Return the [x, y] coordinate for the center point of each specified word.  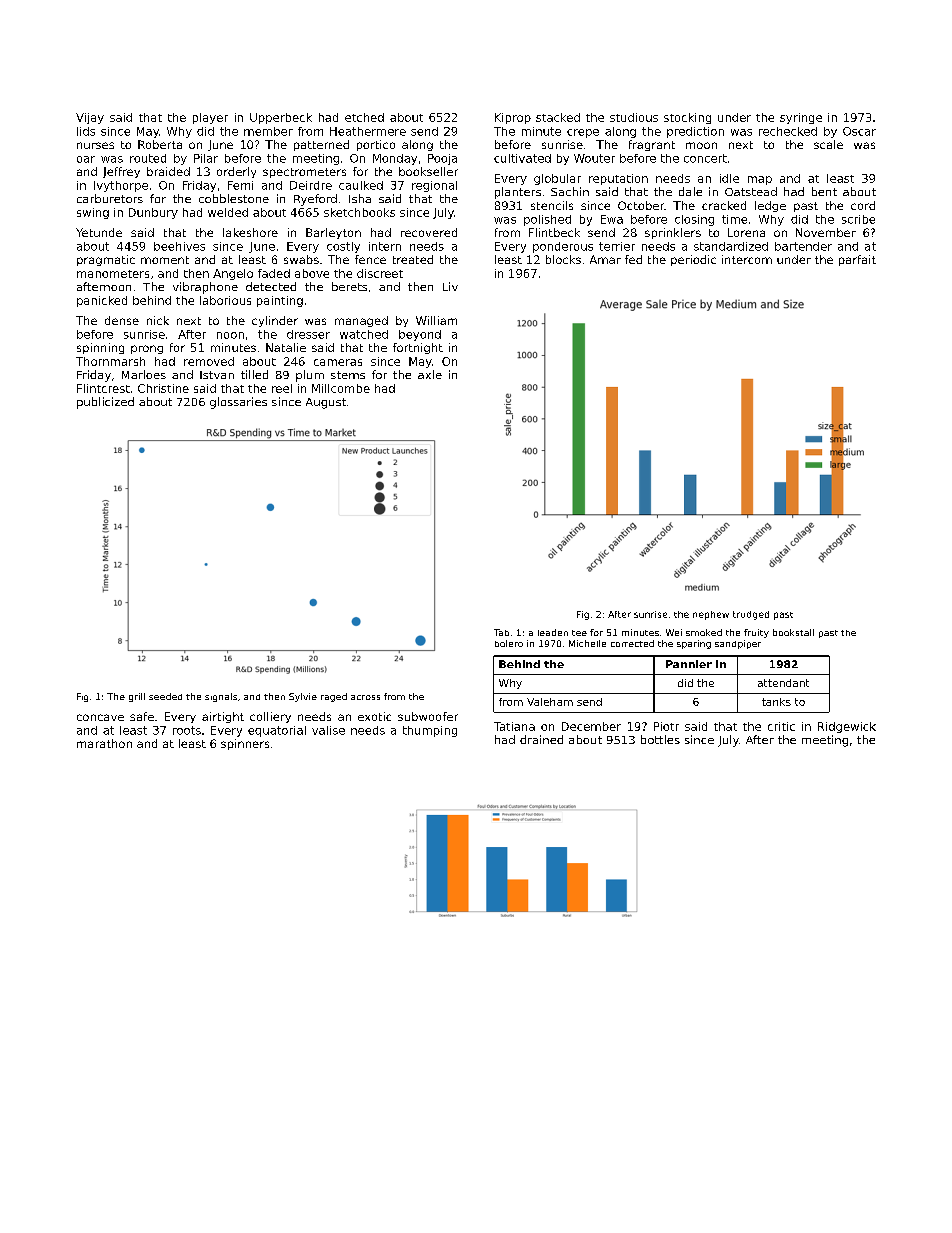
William [436, 320]
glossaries [238, 403]
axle [430, 374]
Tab [501, 632]
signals [221, 697]
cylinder [275, 321]
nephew [711, 615]
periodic [693, 260]
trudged [751, 615]
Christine [163, 388]
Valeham [550, 702]
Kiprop [513, 118]
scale [828, 144]
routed [148, 158]
